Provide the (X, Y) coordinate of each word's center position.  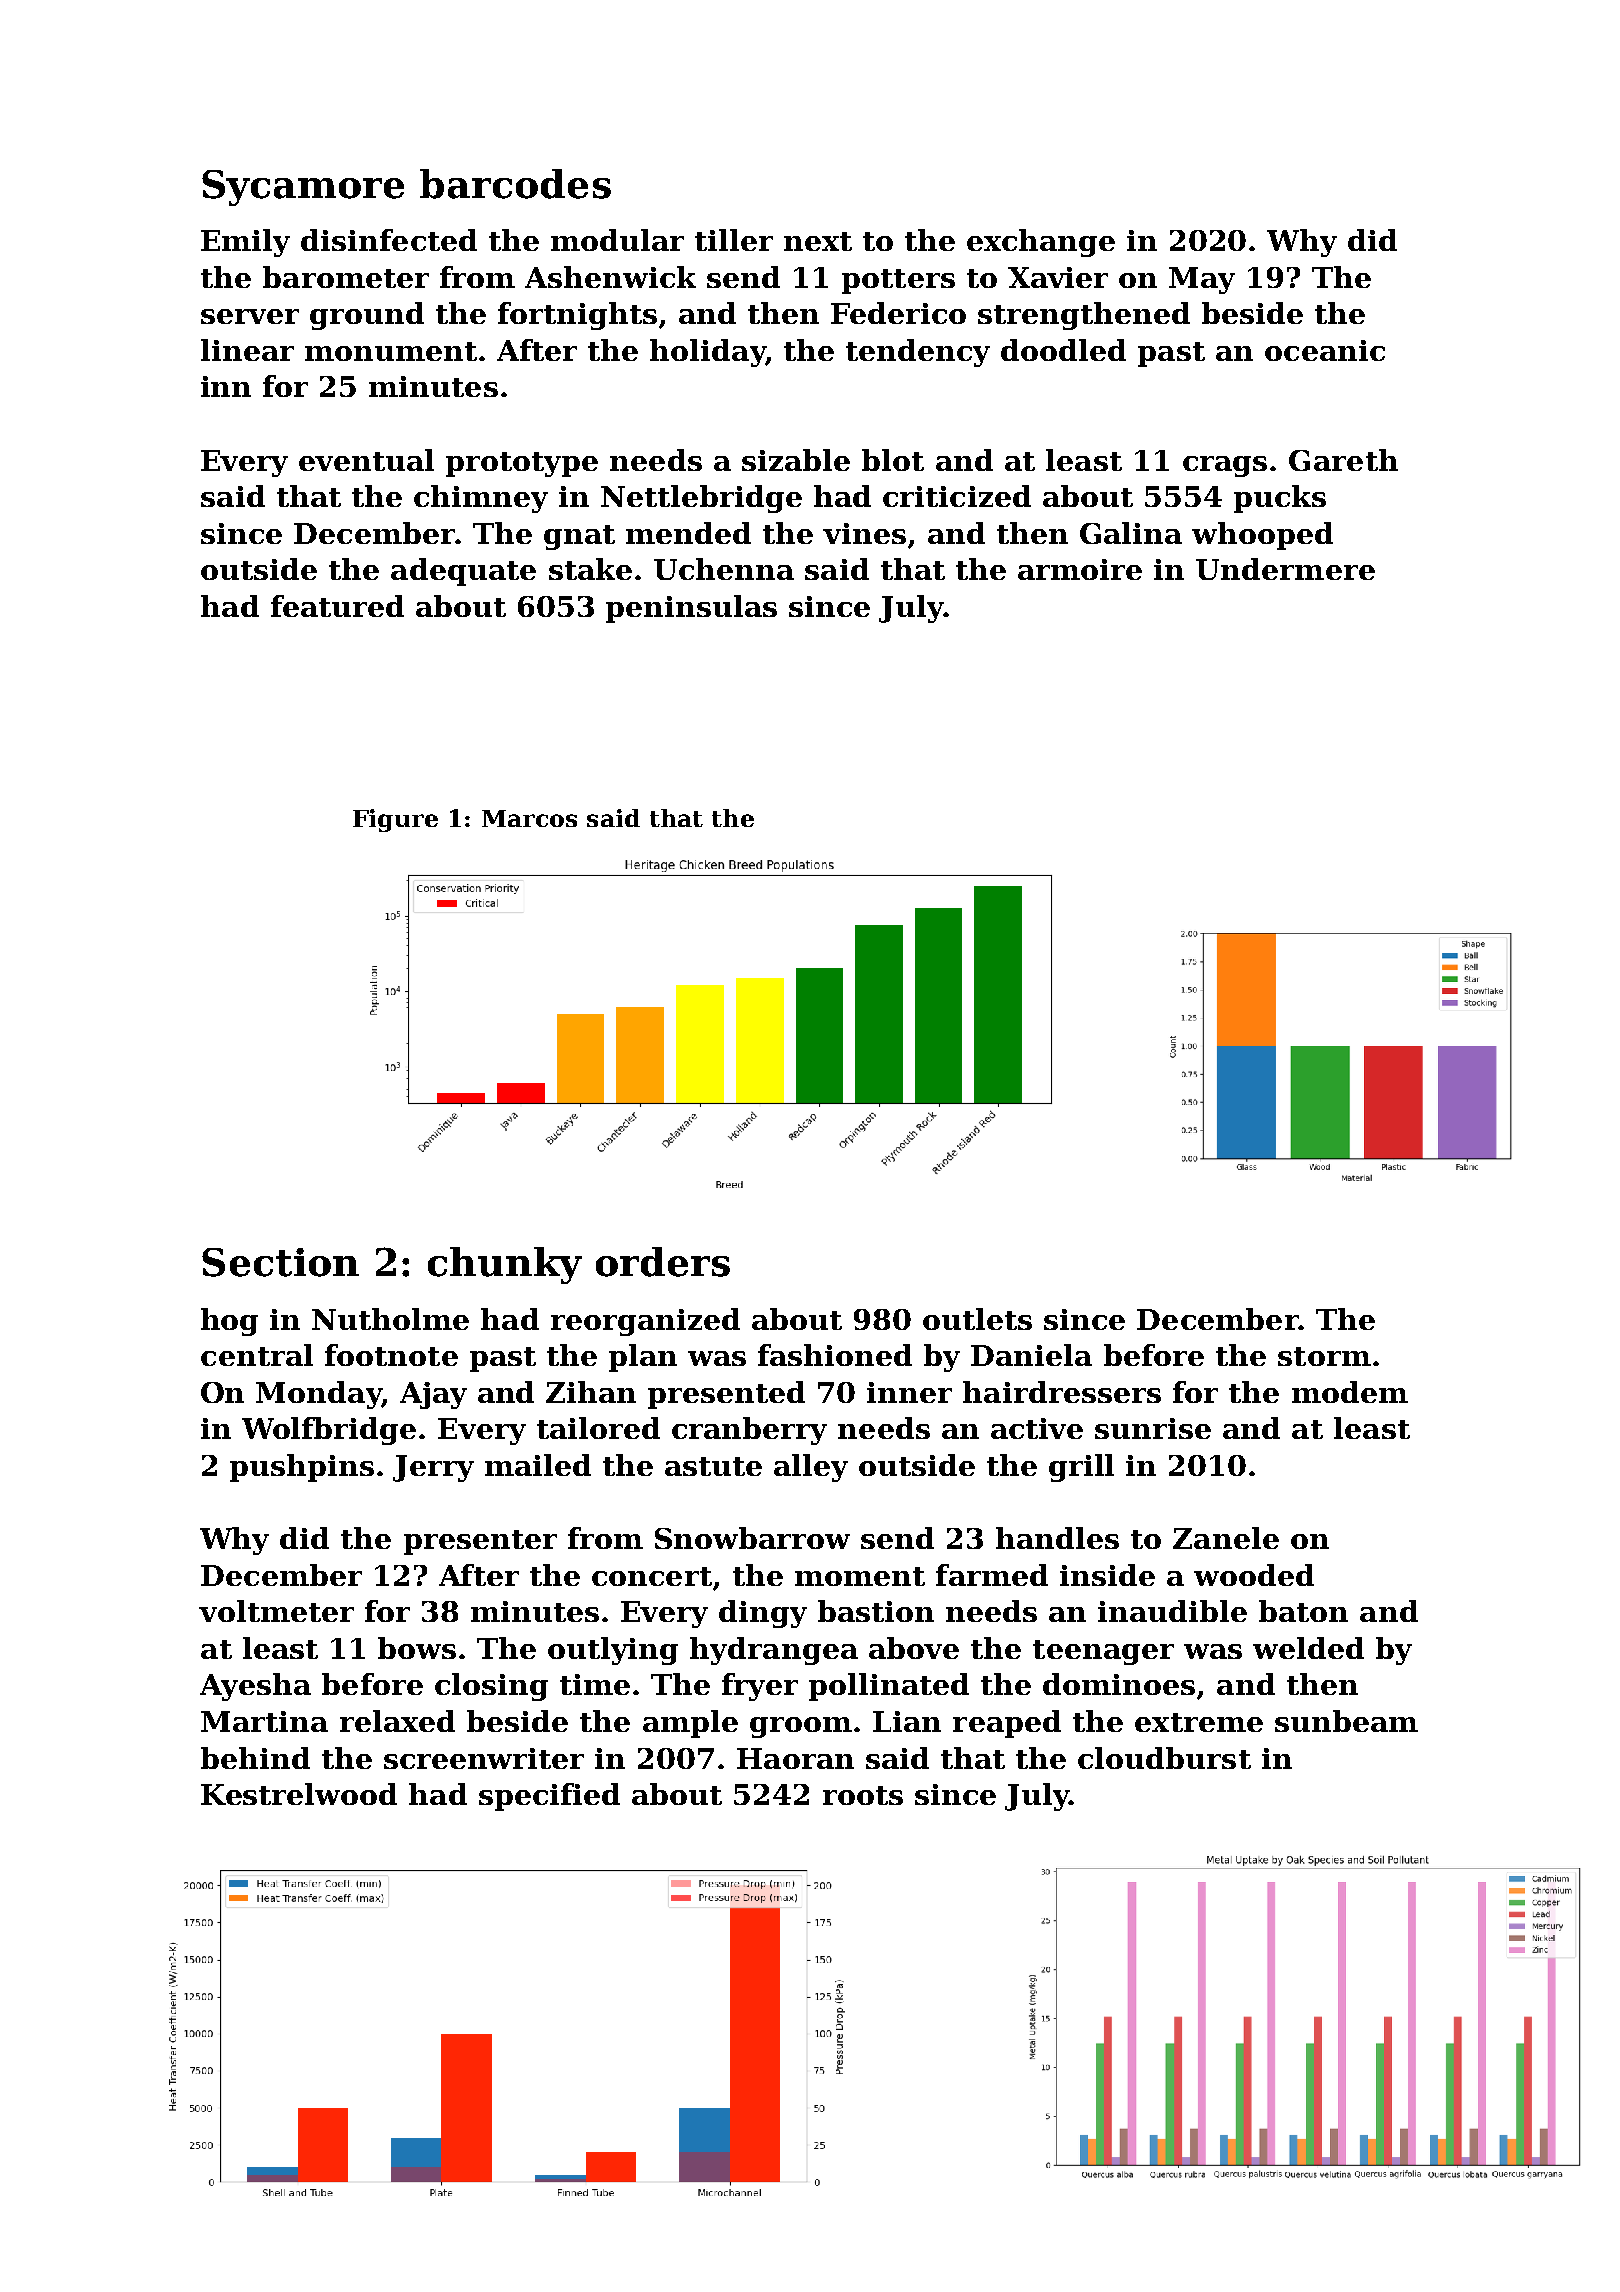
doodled (1063, 350)
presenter (480, 1542)
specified (549, 1797)
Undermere (1285, 569)
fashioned (835, 1355)
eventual (366, 460)
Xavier (1058, 277)
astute (713, 1466)
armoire (1080, 569)
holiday (708, 353)
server (250, 316)
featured (337, 606)
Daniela (1031, 1355)
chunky (505, 1265)
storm (1324, 1356)
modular (617, 240)
